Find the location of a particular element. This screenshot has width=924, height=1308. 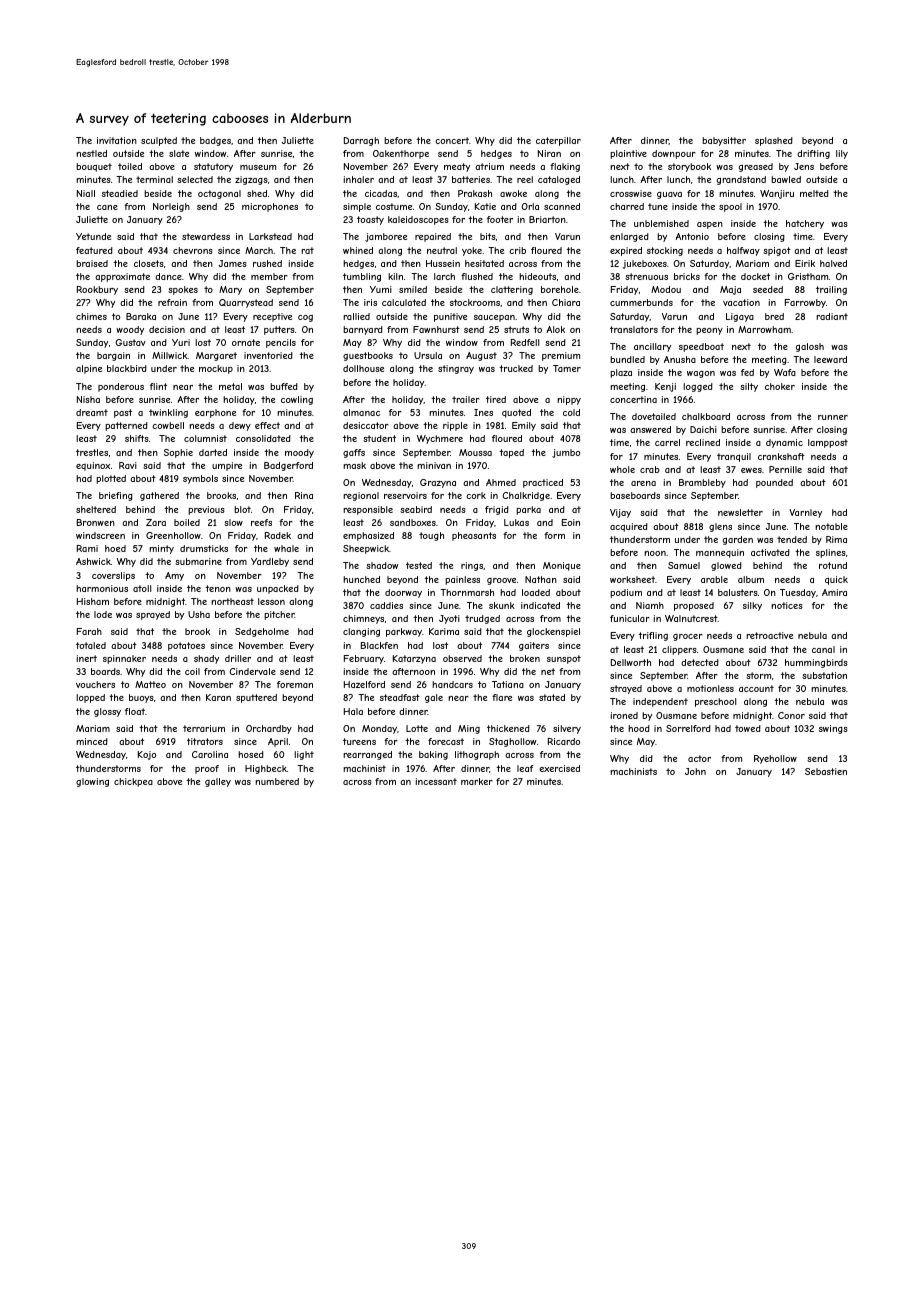

Yetunde is located at coordinates (93, 236).
